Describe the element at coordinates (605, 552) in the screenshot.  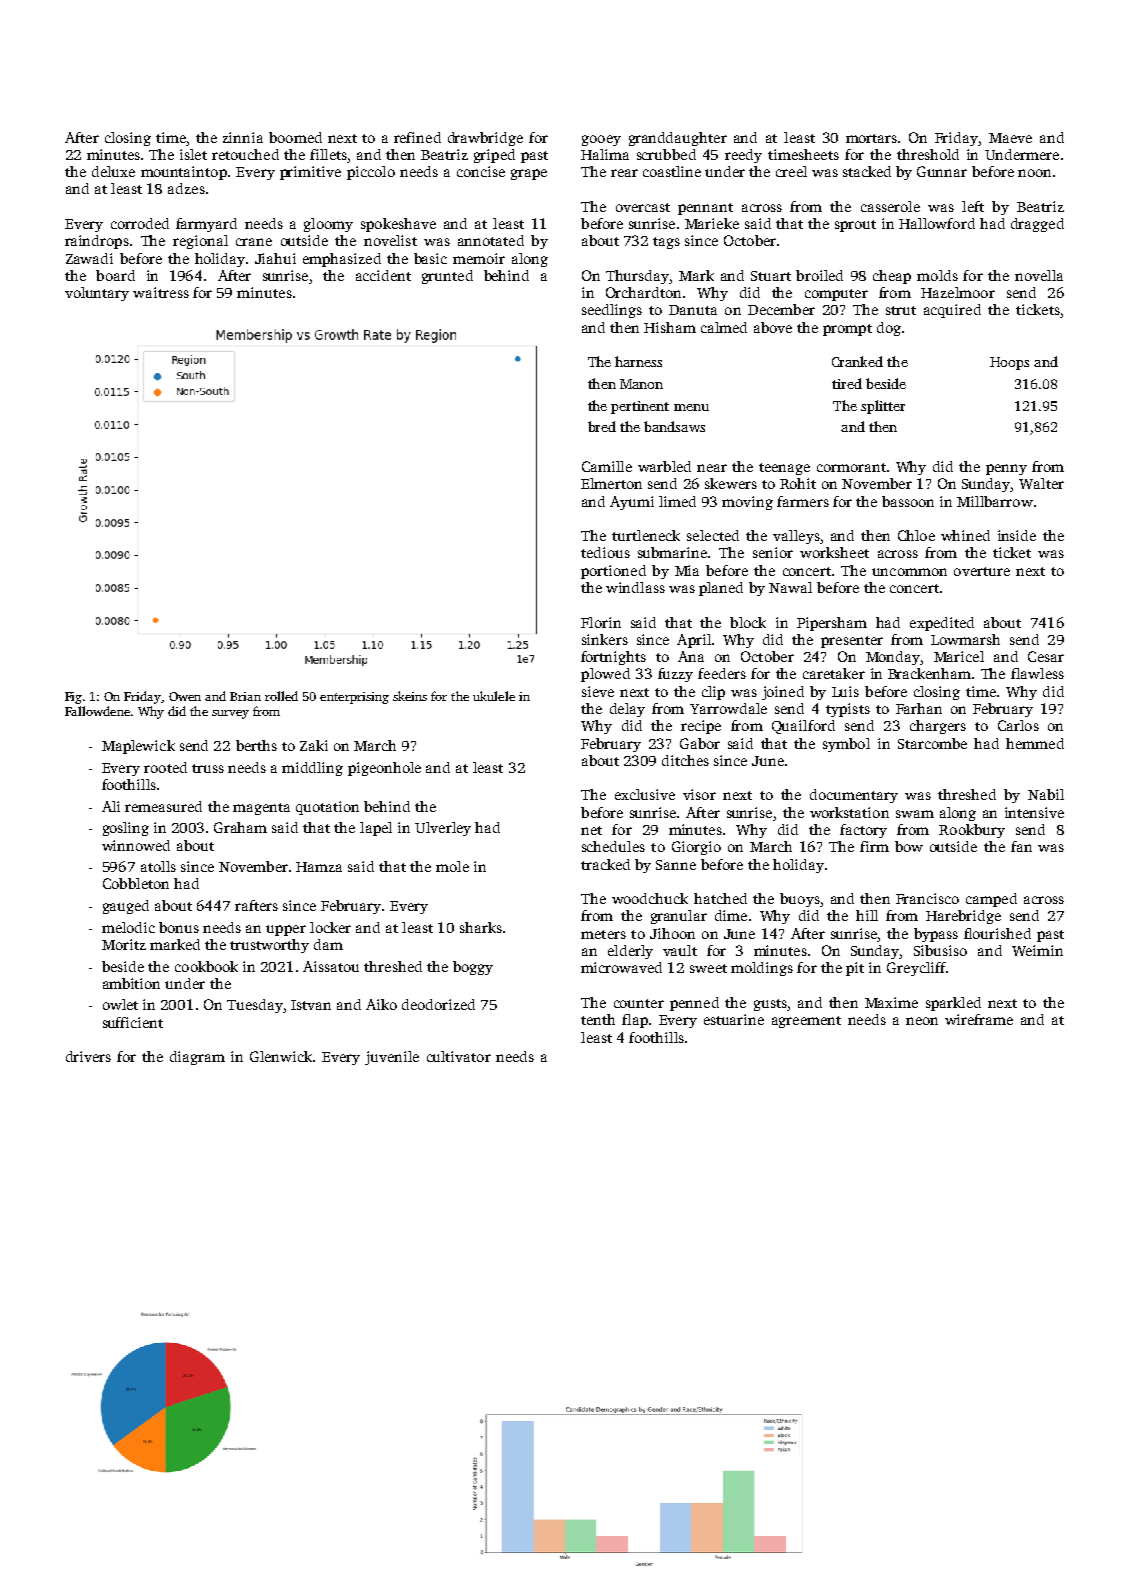
I see `tedious` at that location.
